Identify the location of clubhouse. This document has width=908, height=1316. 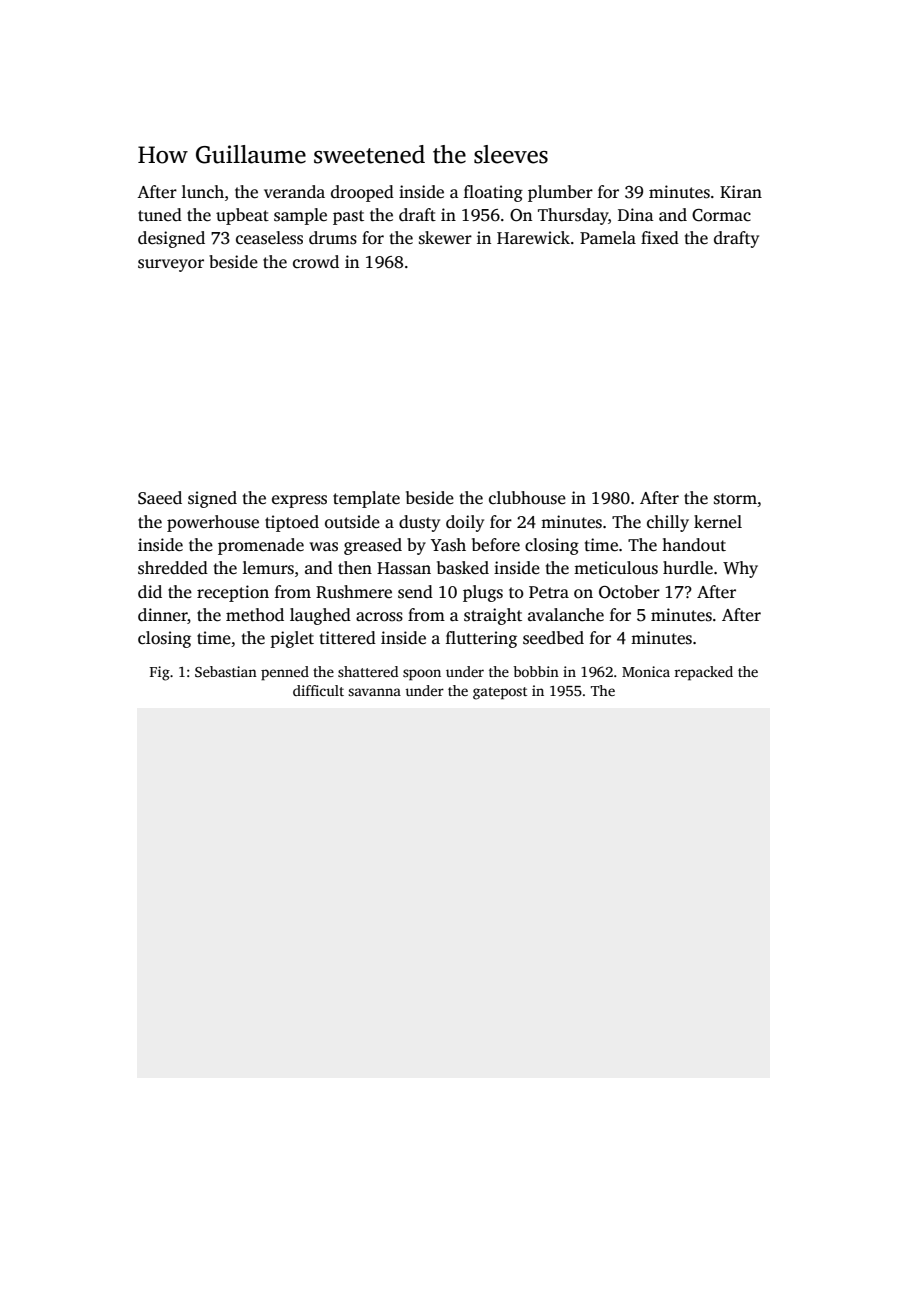
(527, 498).
